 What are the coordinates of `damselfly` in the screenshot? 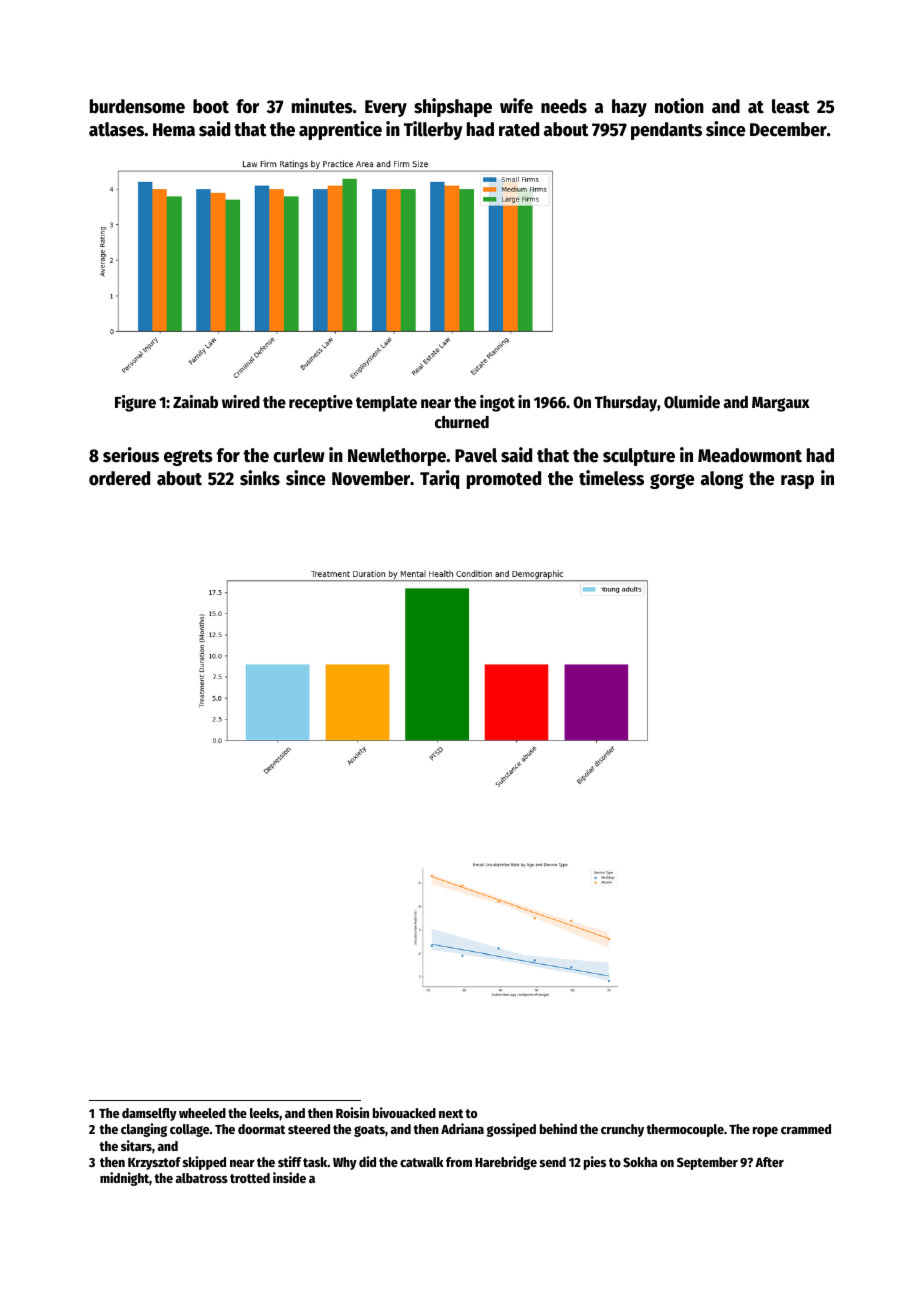 It's located at (149, 1114).
